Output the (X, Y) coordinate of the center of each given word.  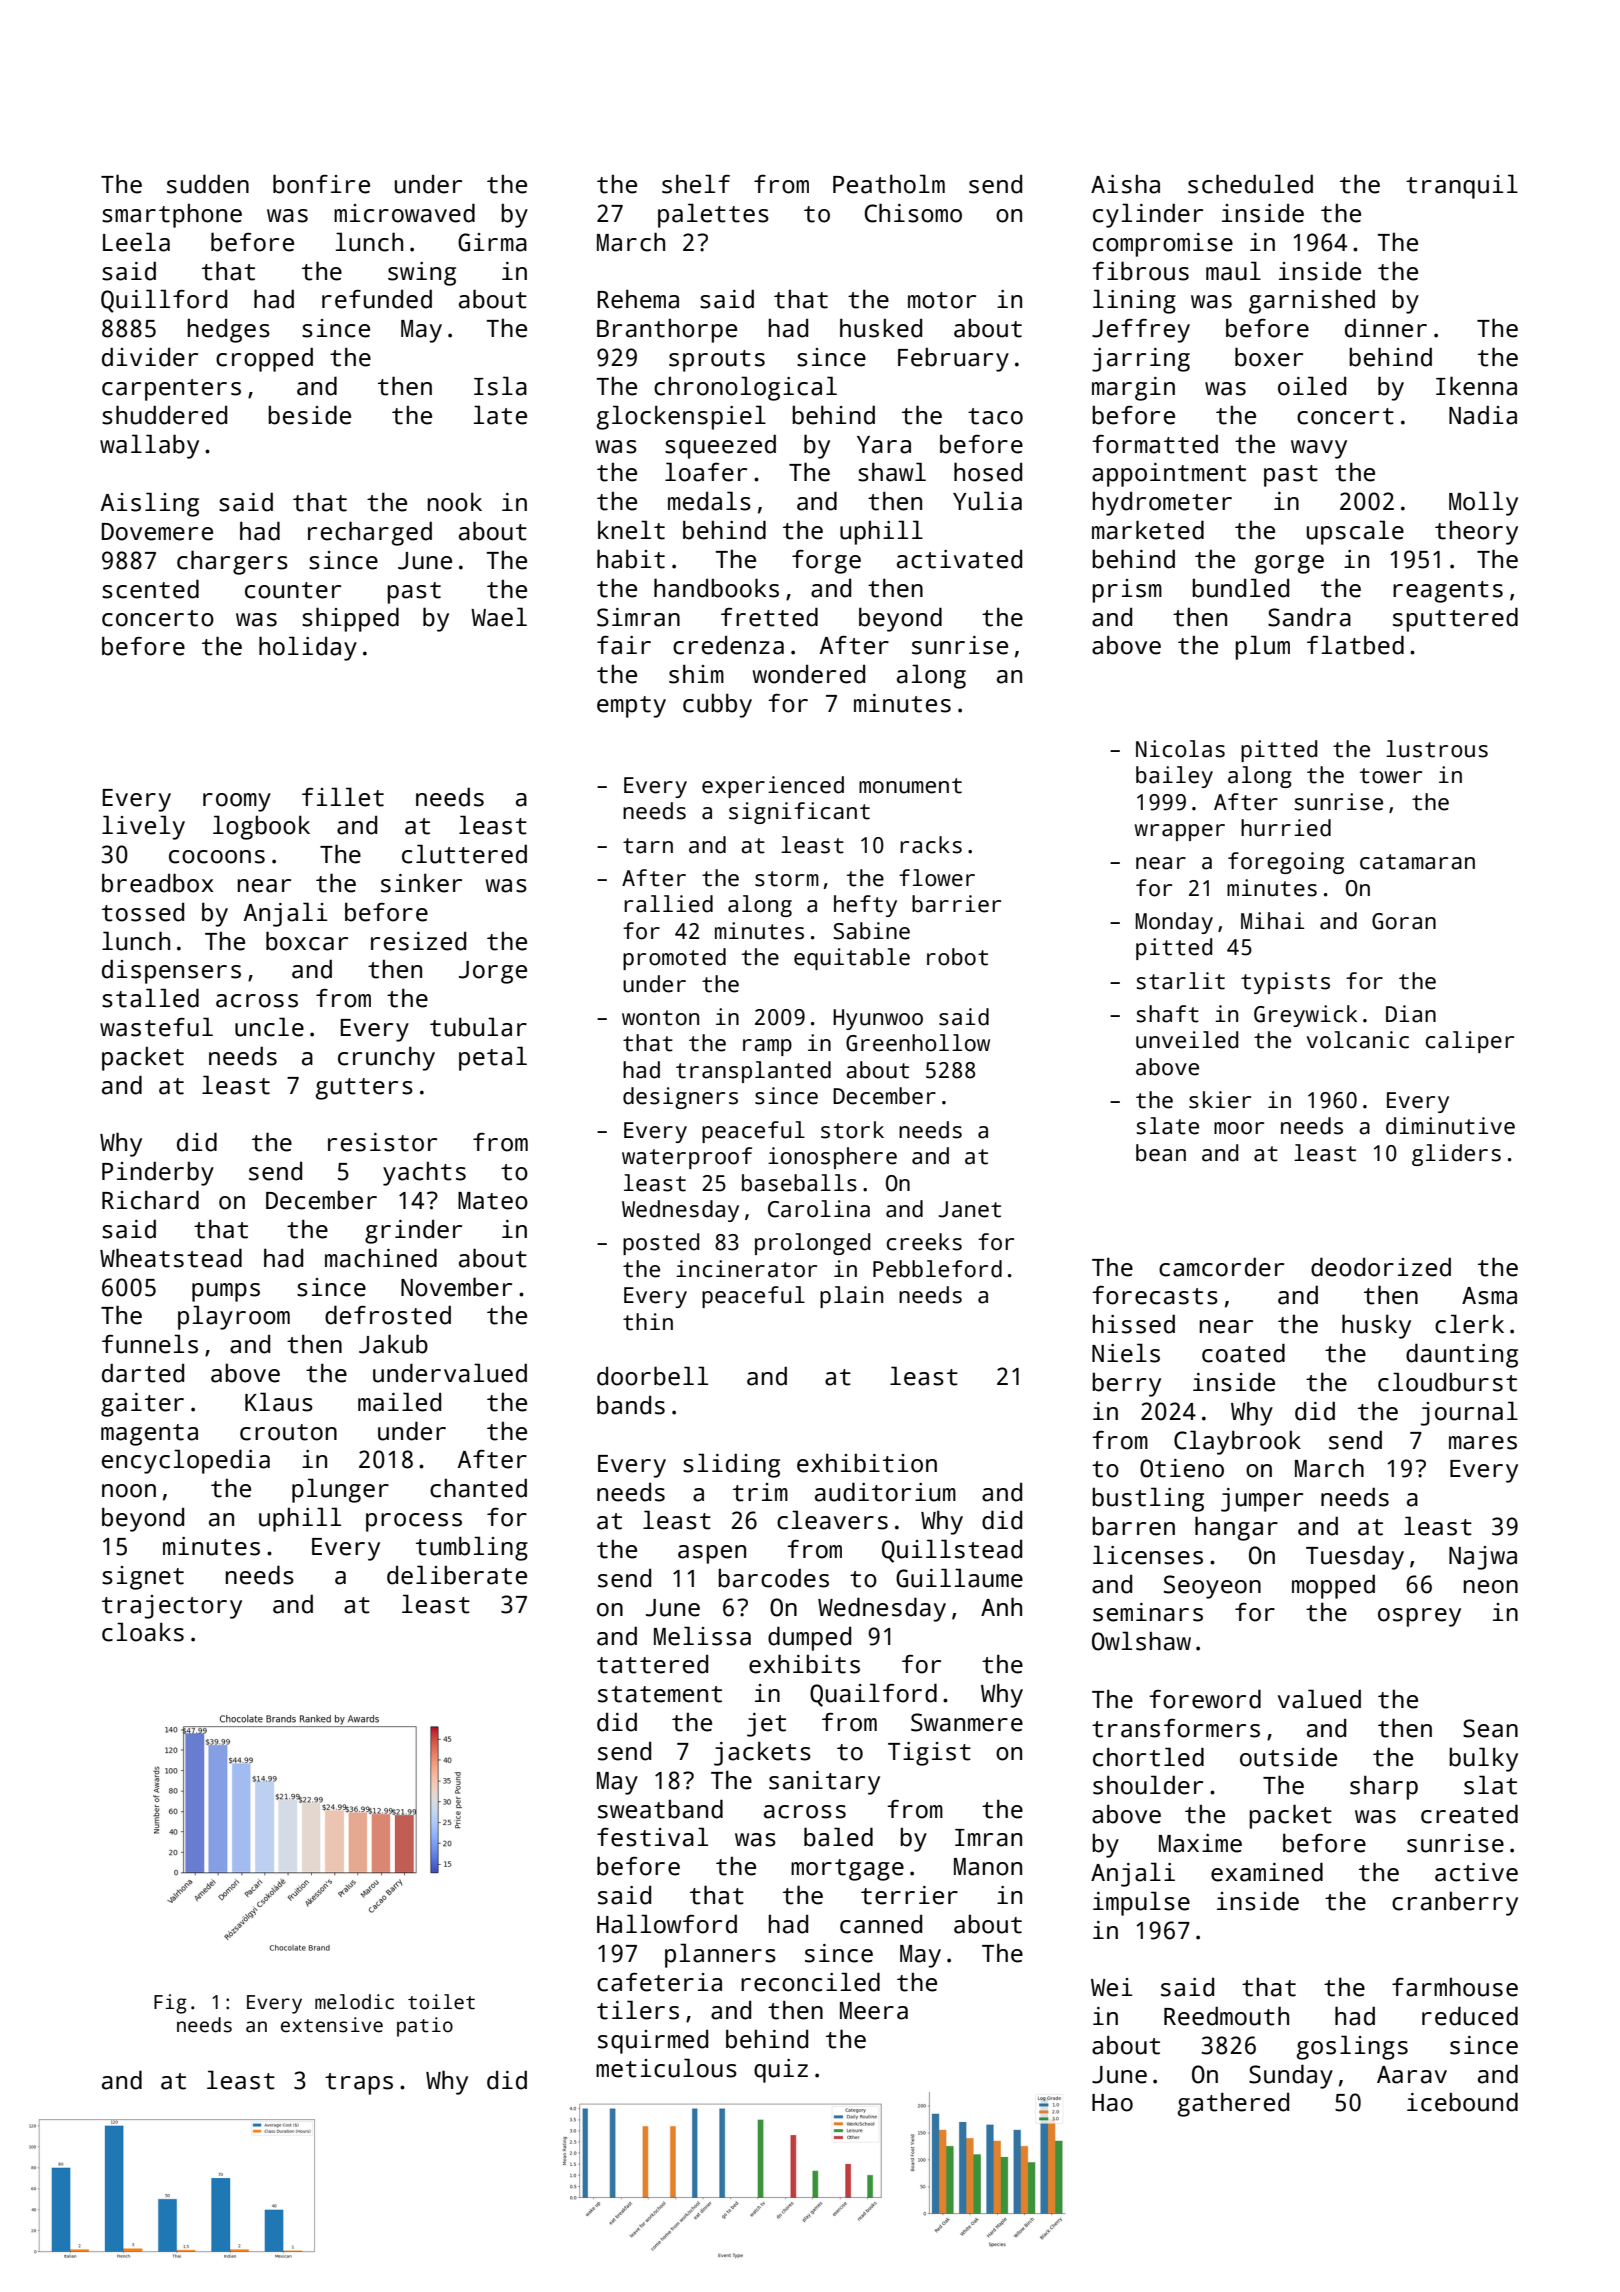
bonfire (321, 184)
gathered (1233, 2104)
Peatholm (889, 184)
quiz (781, 2071)
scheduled (1250, 184)
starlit (1180, 981)
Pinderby (158, 1173)
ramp (767, 1047)
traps (359, 2084)
